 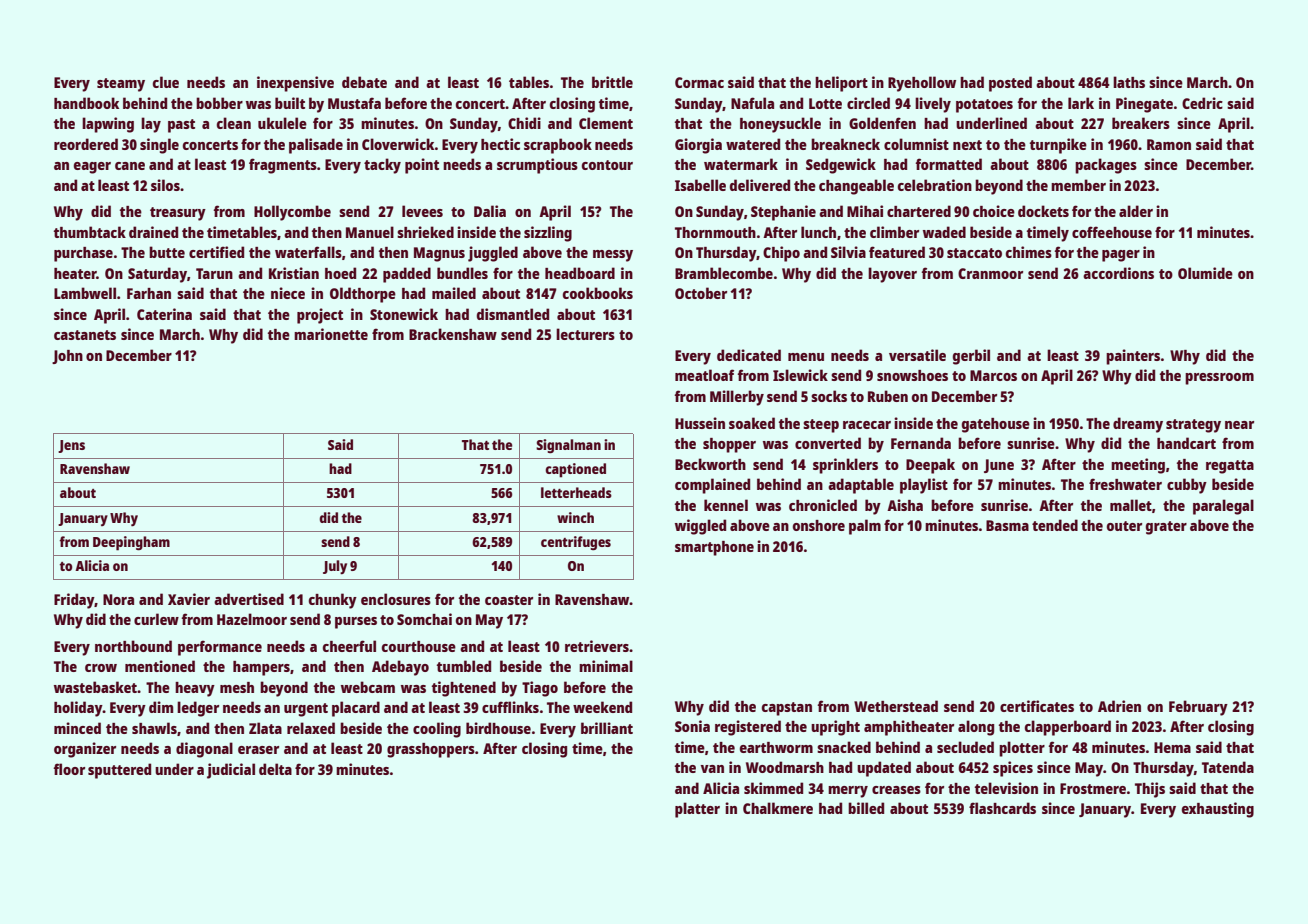 I want to click on chunky, so click(x=333, y=601).
